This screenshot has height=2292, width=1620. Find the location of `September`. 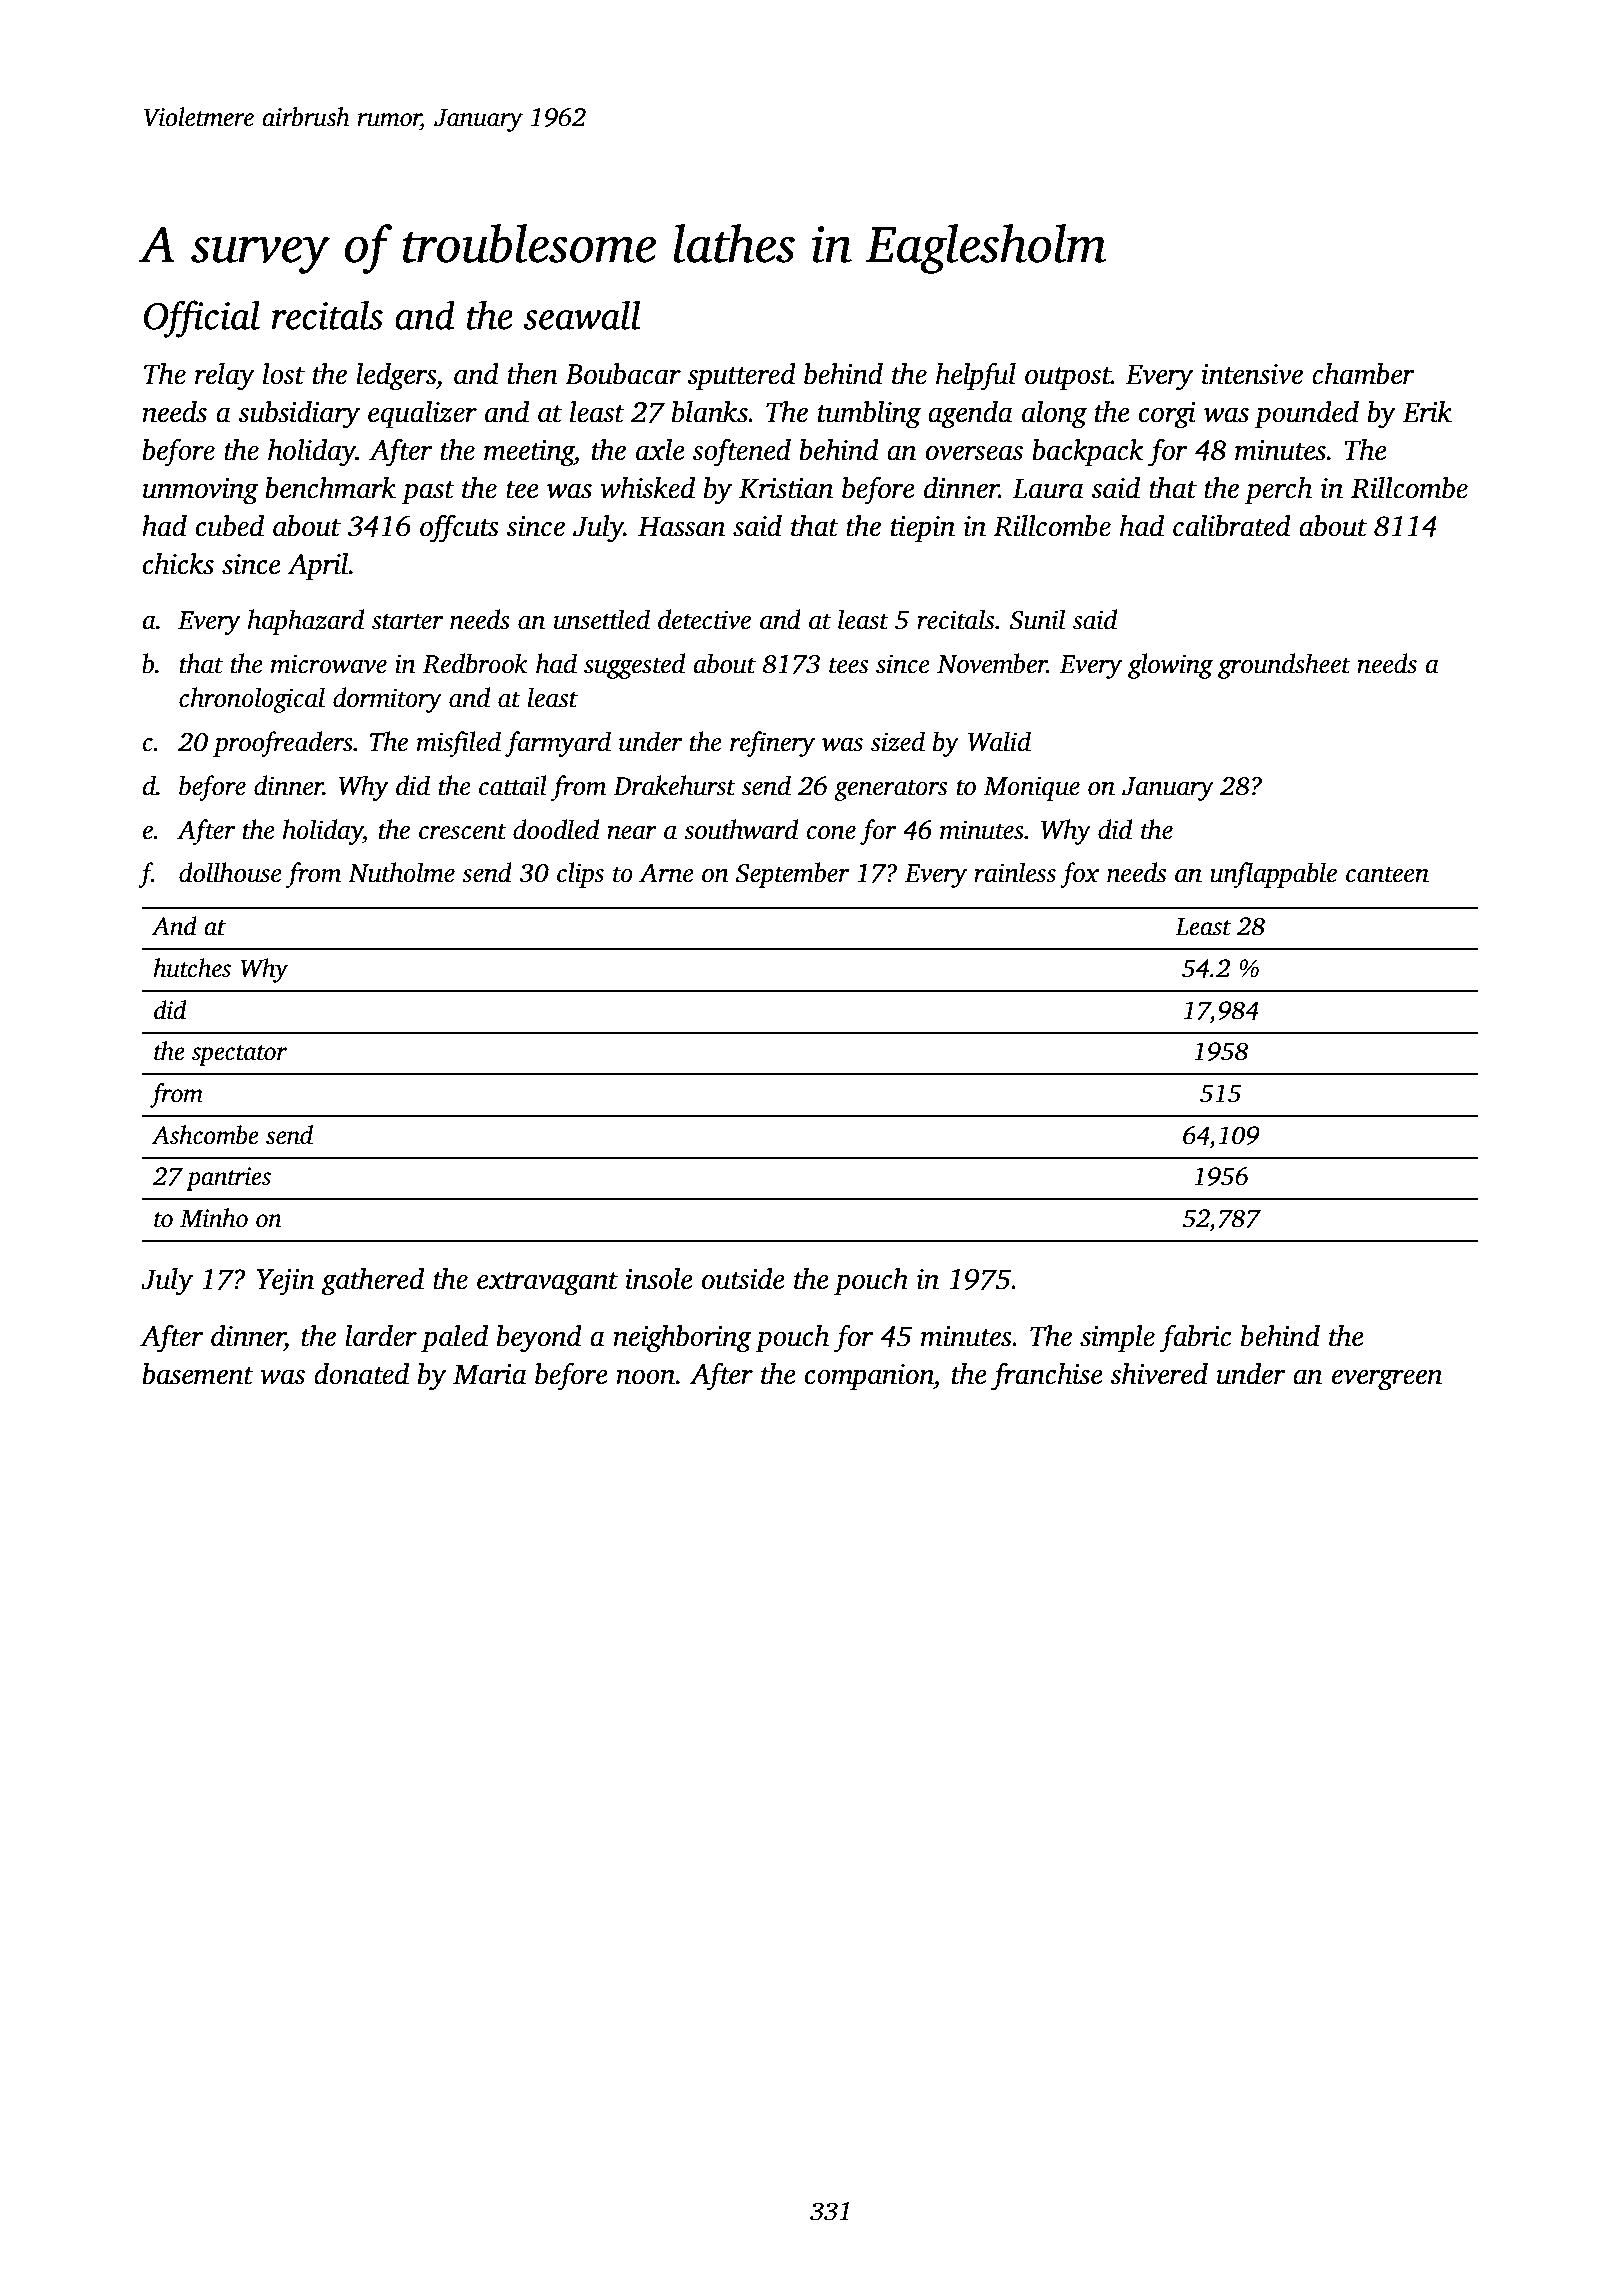

September is located at coordinates (792, 875).
